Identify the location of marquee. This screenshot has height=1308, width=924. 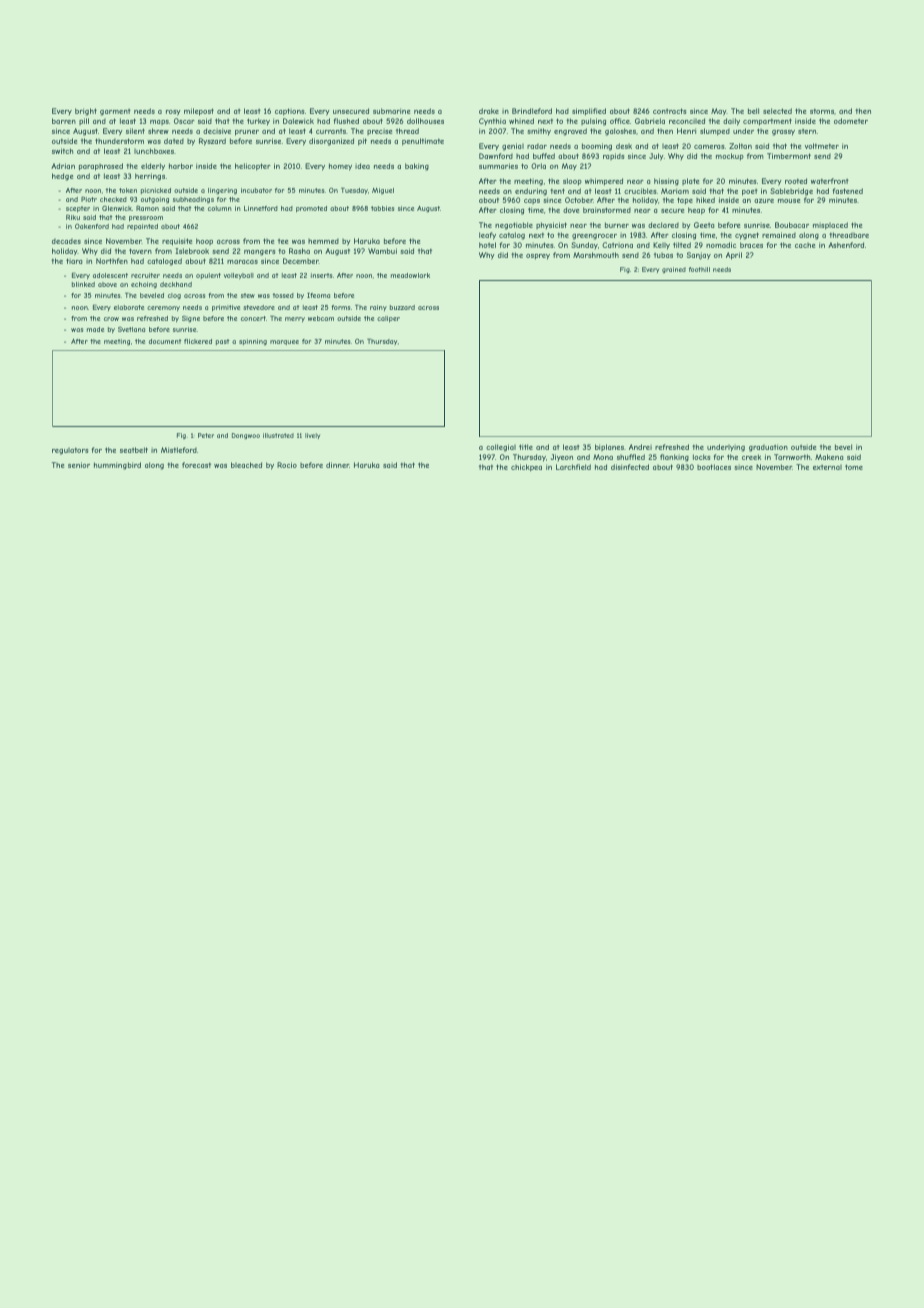
(284, 342).
